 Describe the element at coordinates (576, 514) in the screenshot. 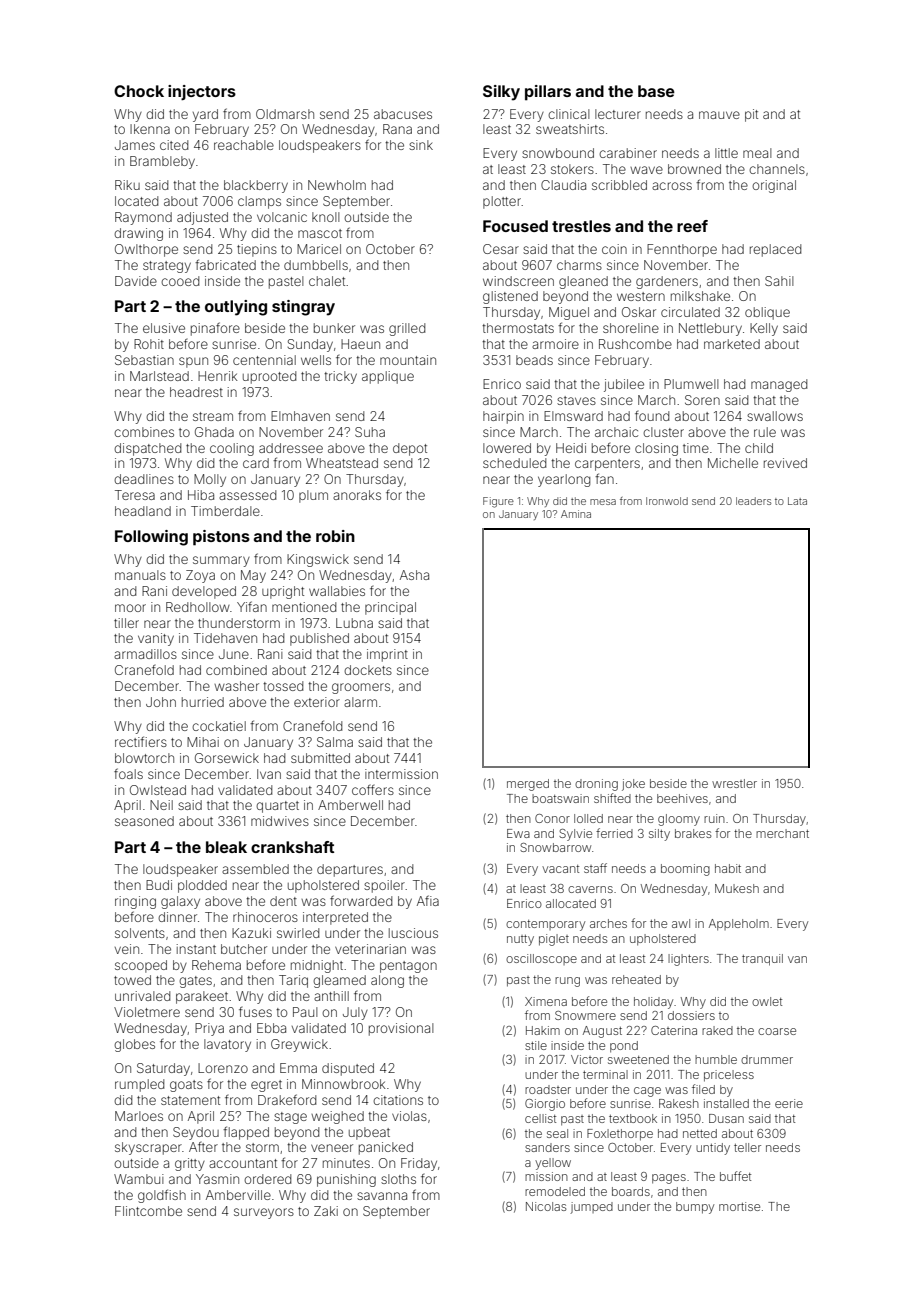

I see `Amina` at that location.
